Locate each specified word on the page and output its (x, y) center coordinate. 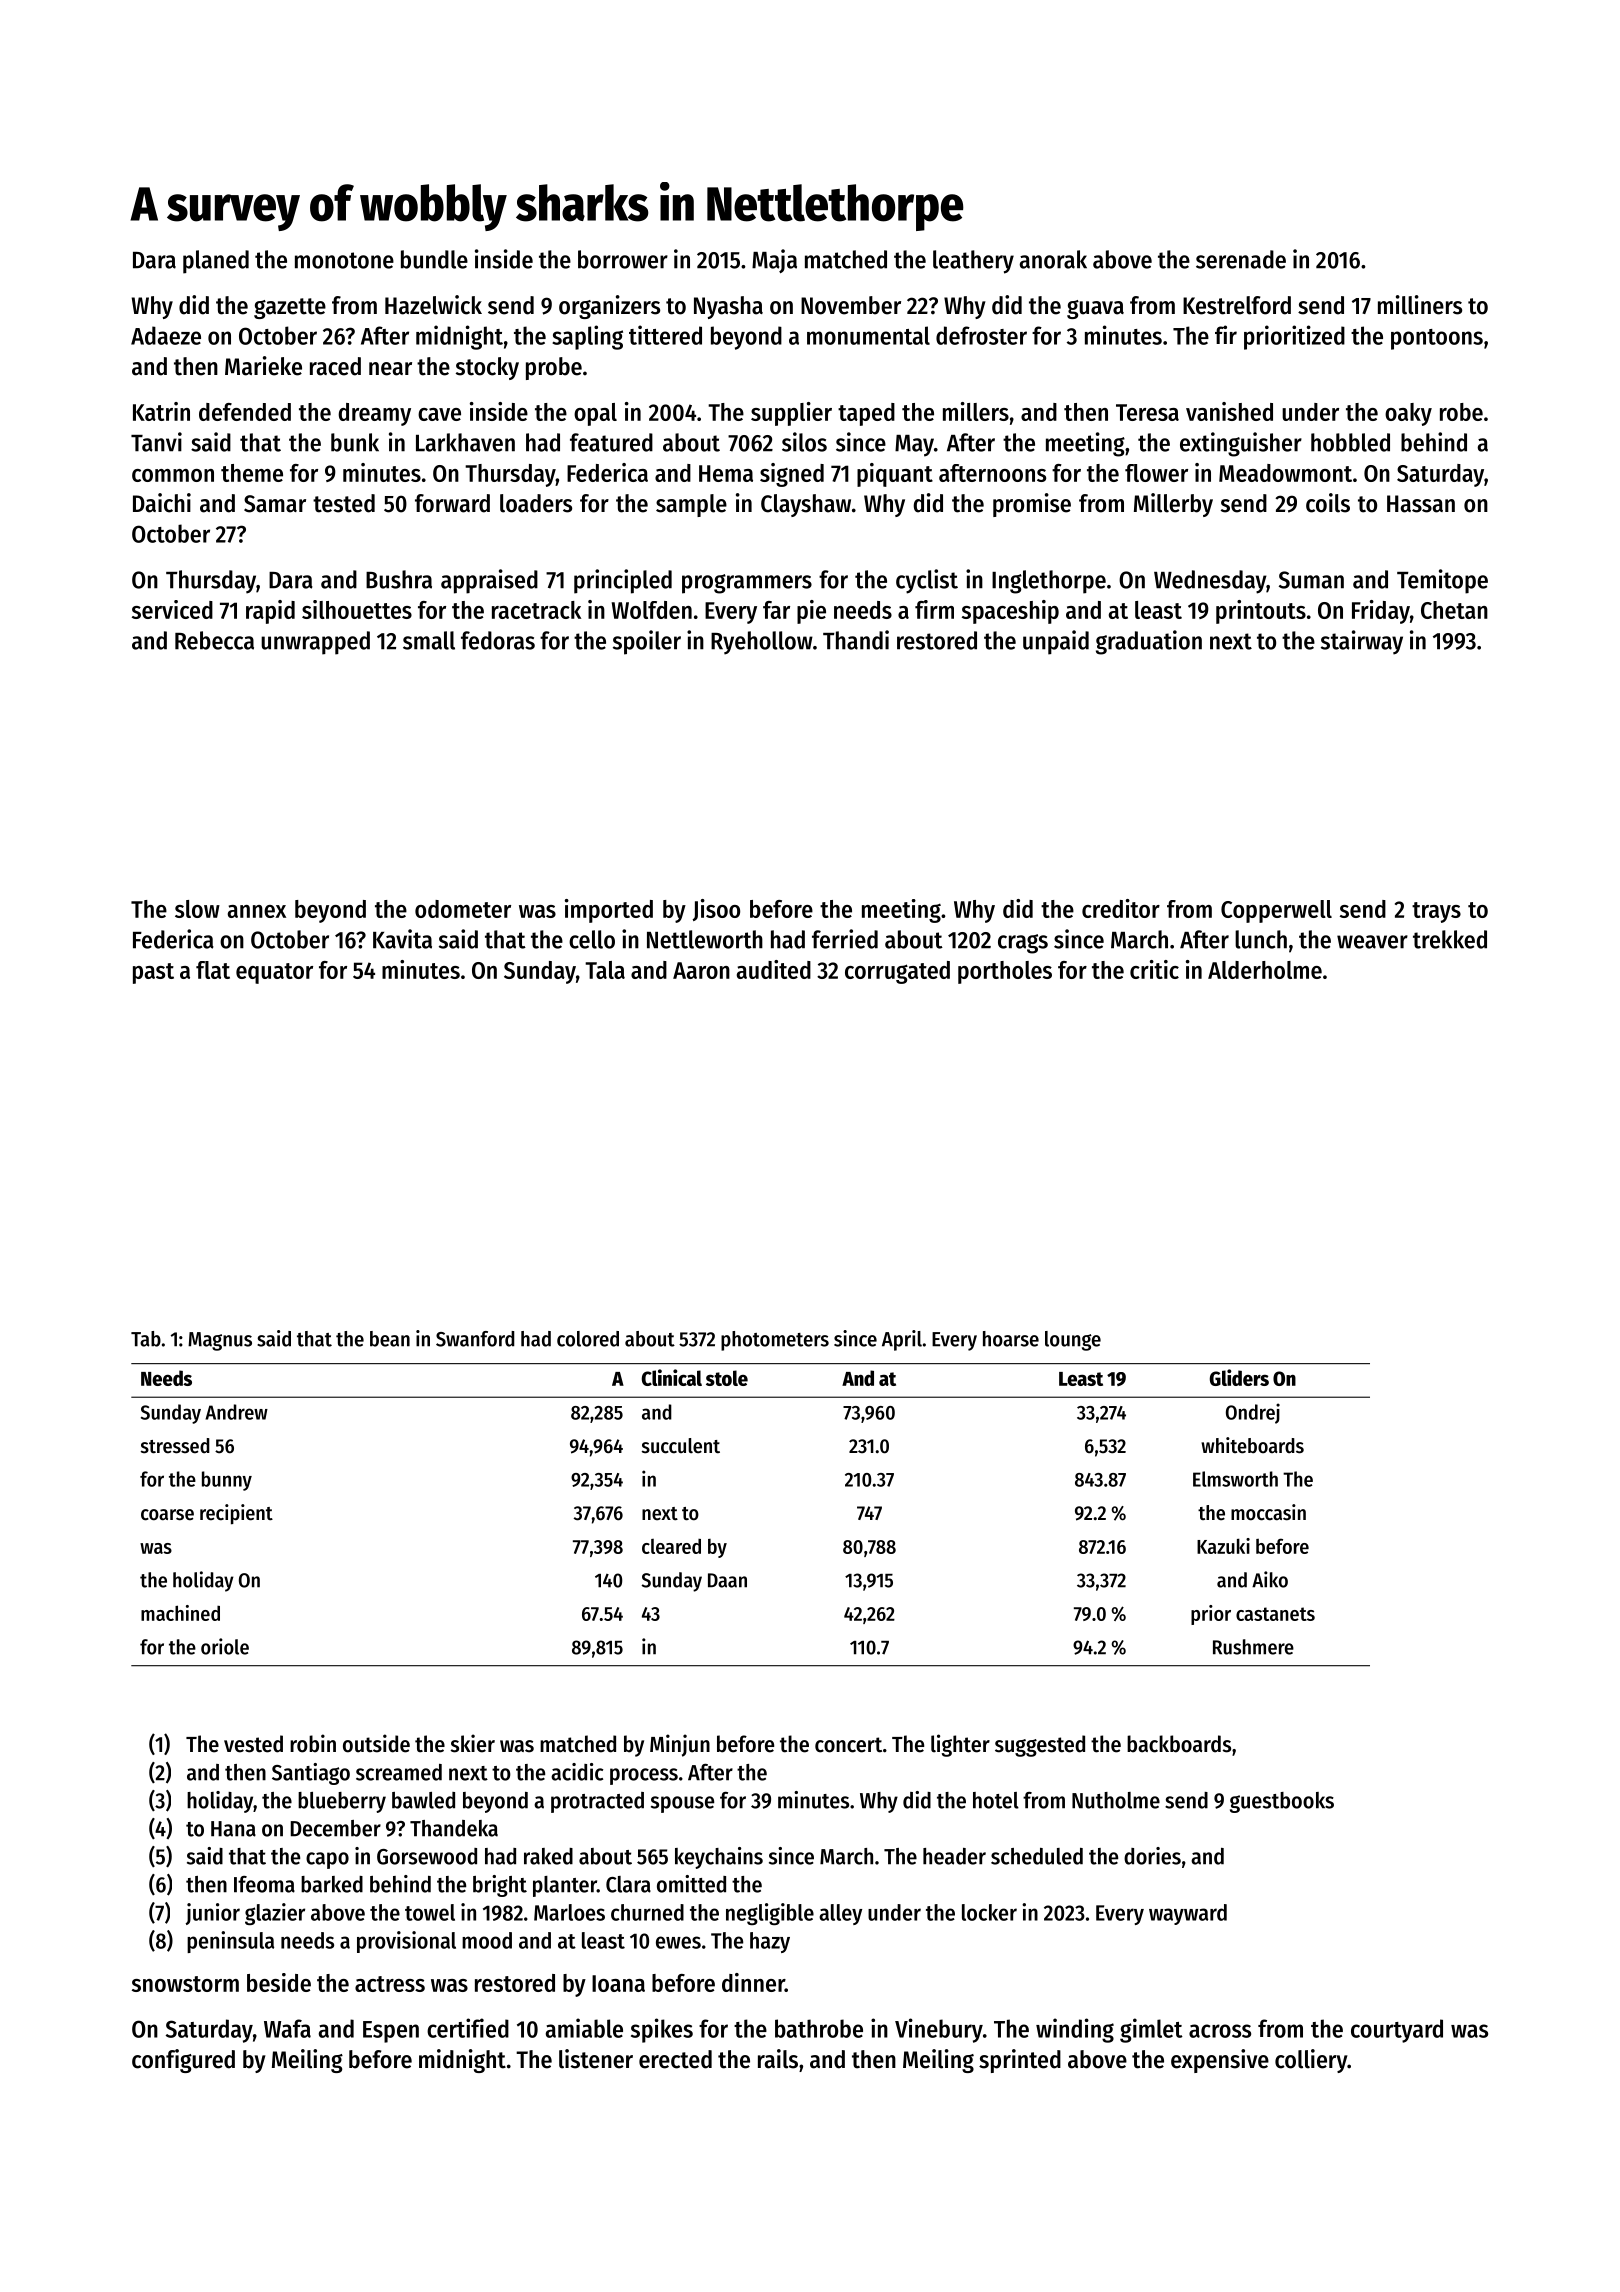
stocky (487, 368)
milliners (1420, 305)
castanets (1275, 1614)
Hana (233, 1829)
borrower (623, 259)
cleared (671, 1546)
